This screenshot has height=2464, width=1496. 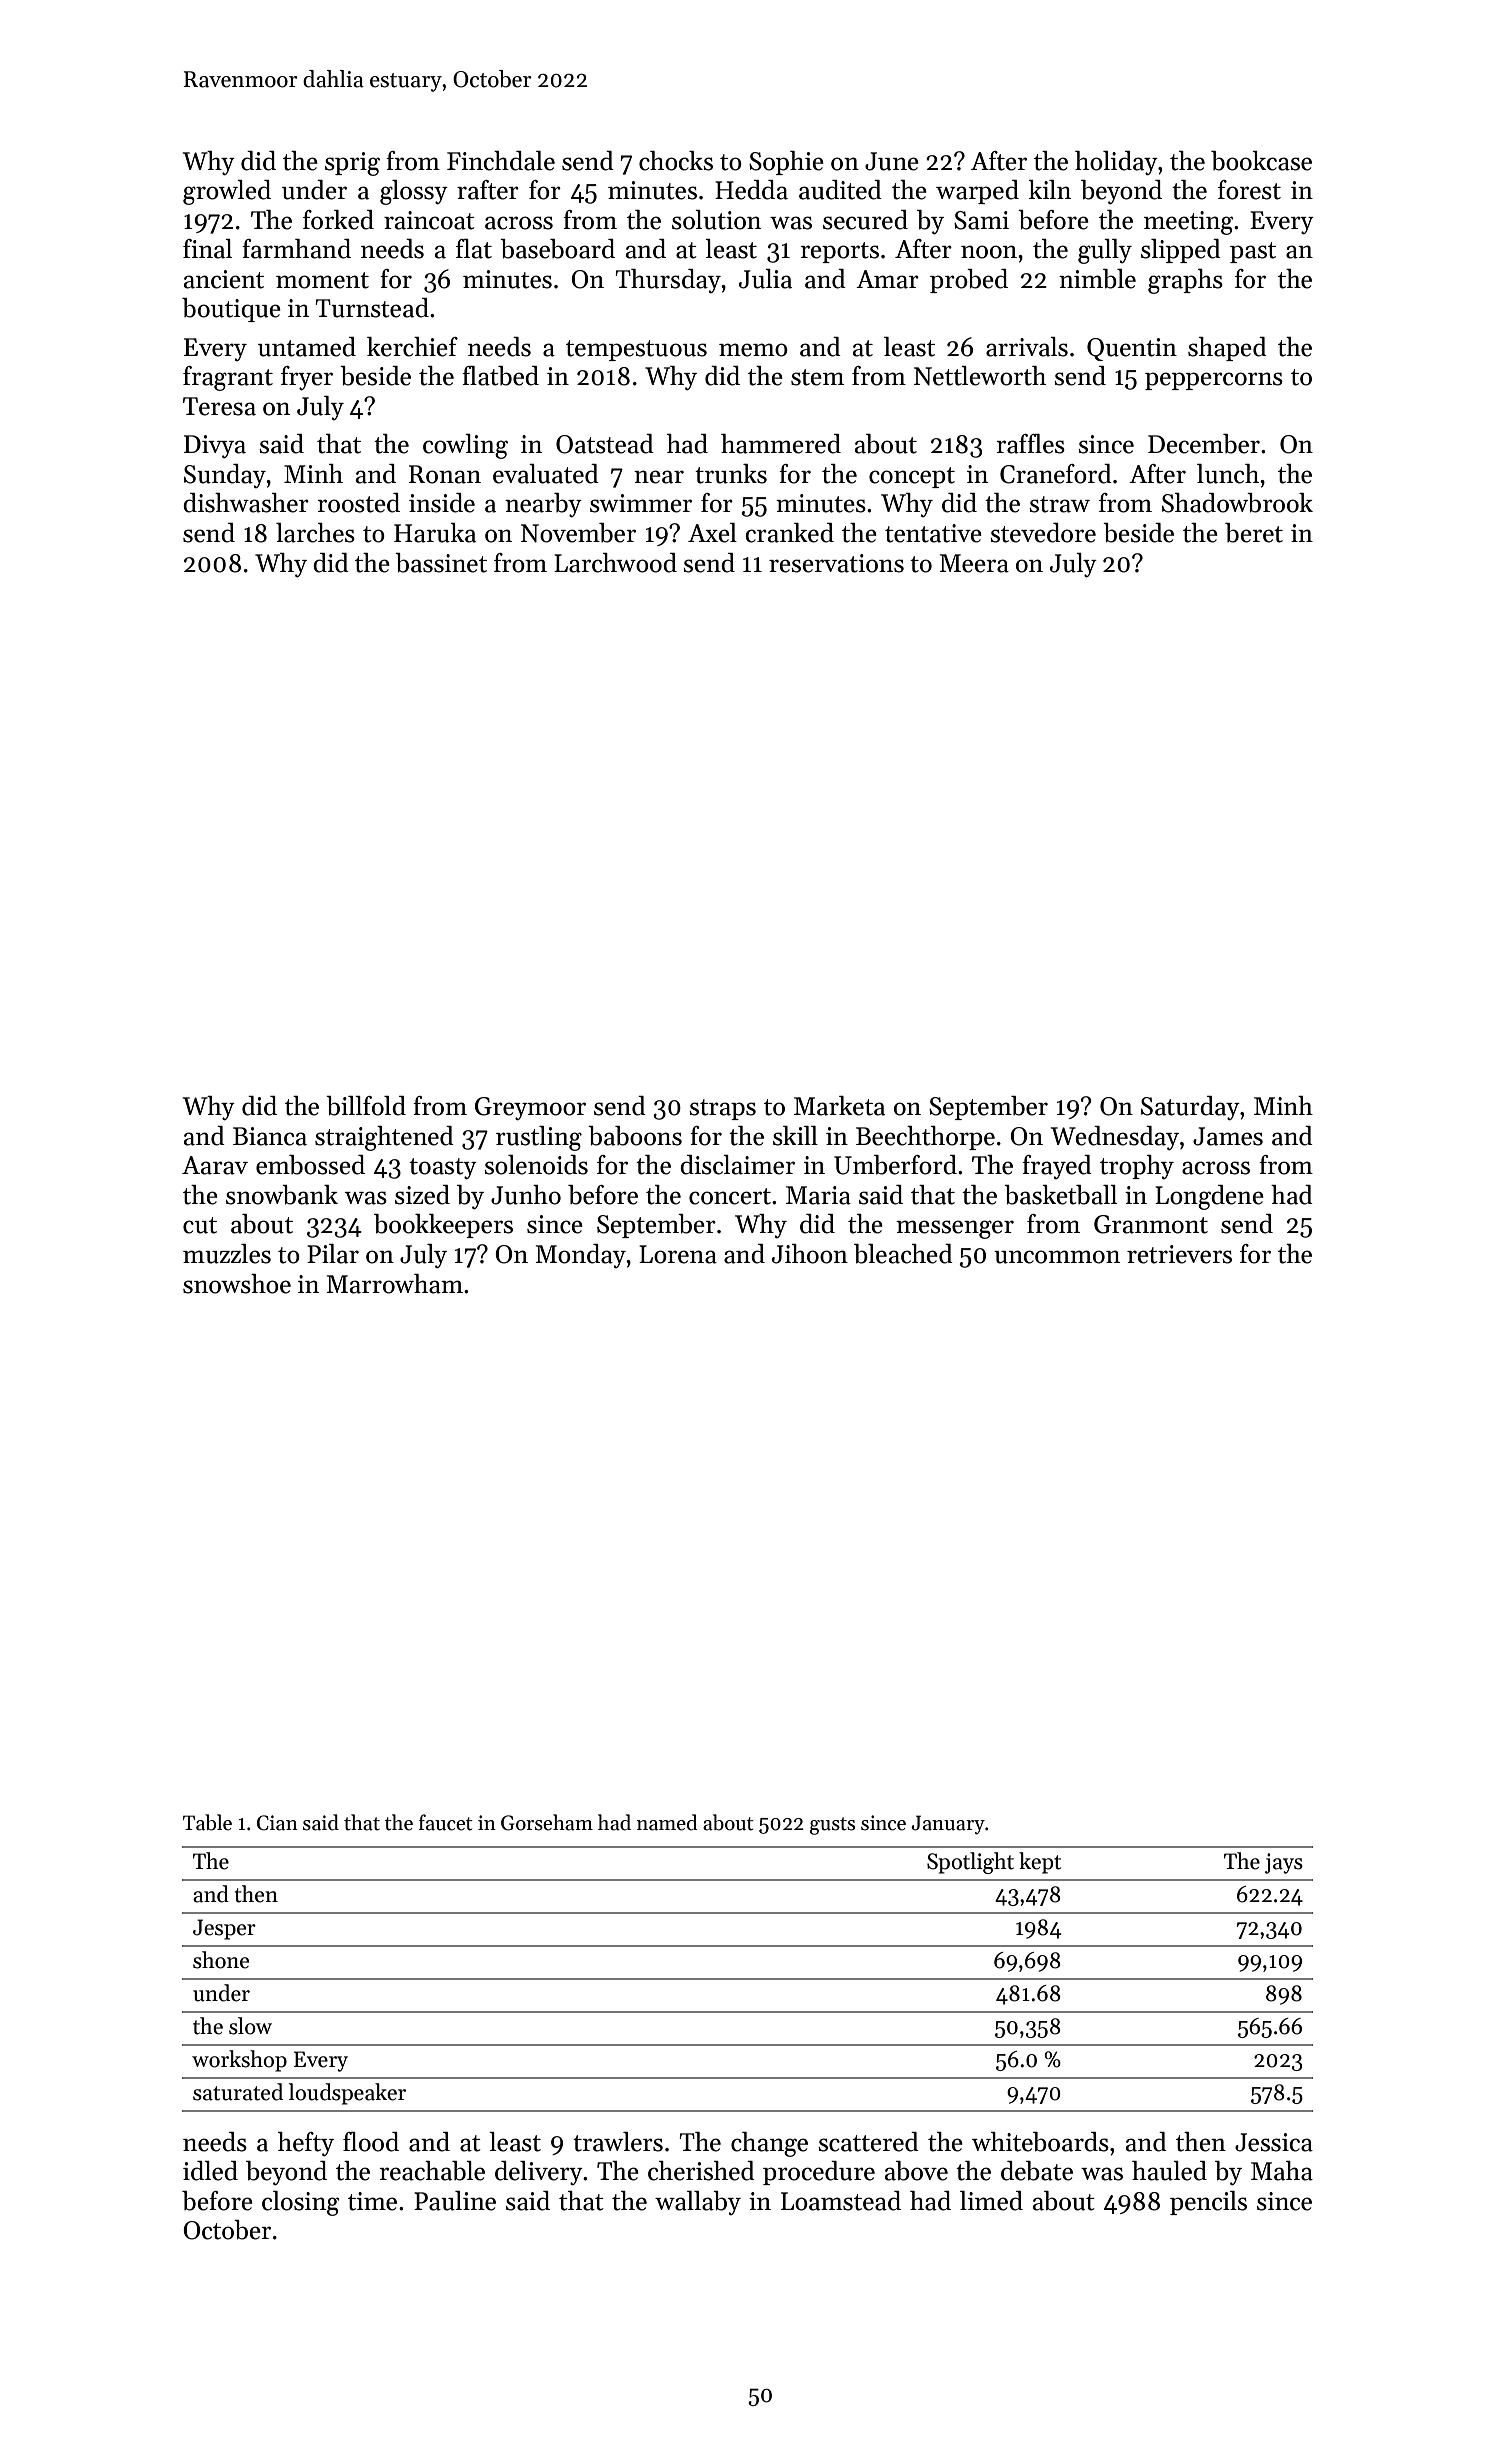 What do you see at coordinates (237, 1284) in the screenshot?
I see `snowshoe` at bounding box center [237, 1284].
